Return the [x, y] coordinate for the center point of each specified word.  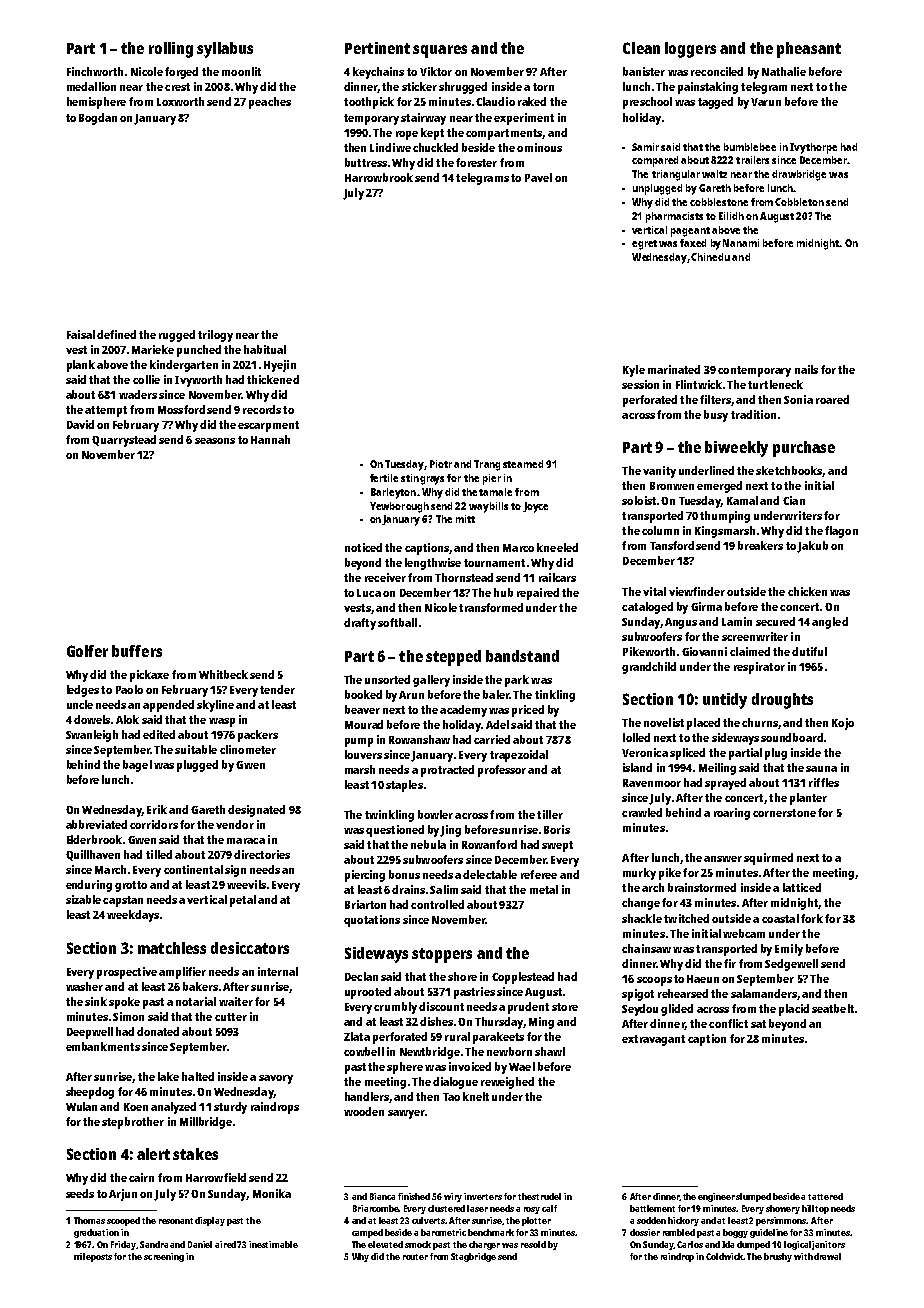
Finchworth [95, 71]
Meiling [717, 769]
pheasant [809, 50]
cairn [141, 1177]
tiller [550, 814]
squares [440, 51]
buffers [137, 651]
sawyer [406, 1114]
